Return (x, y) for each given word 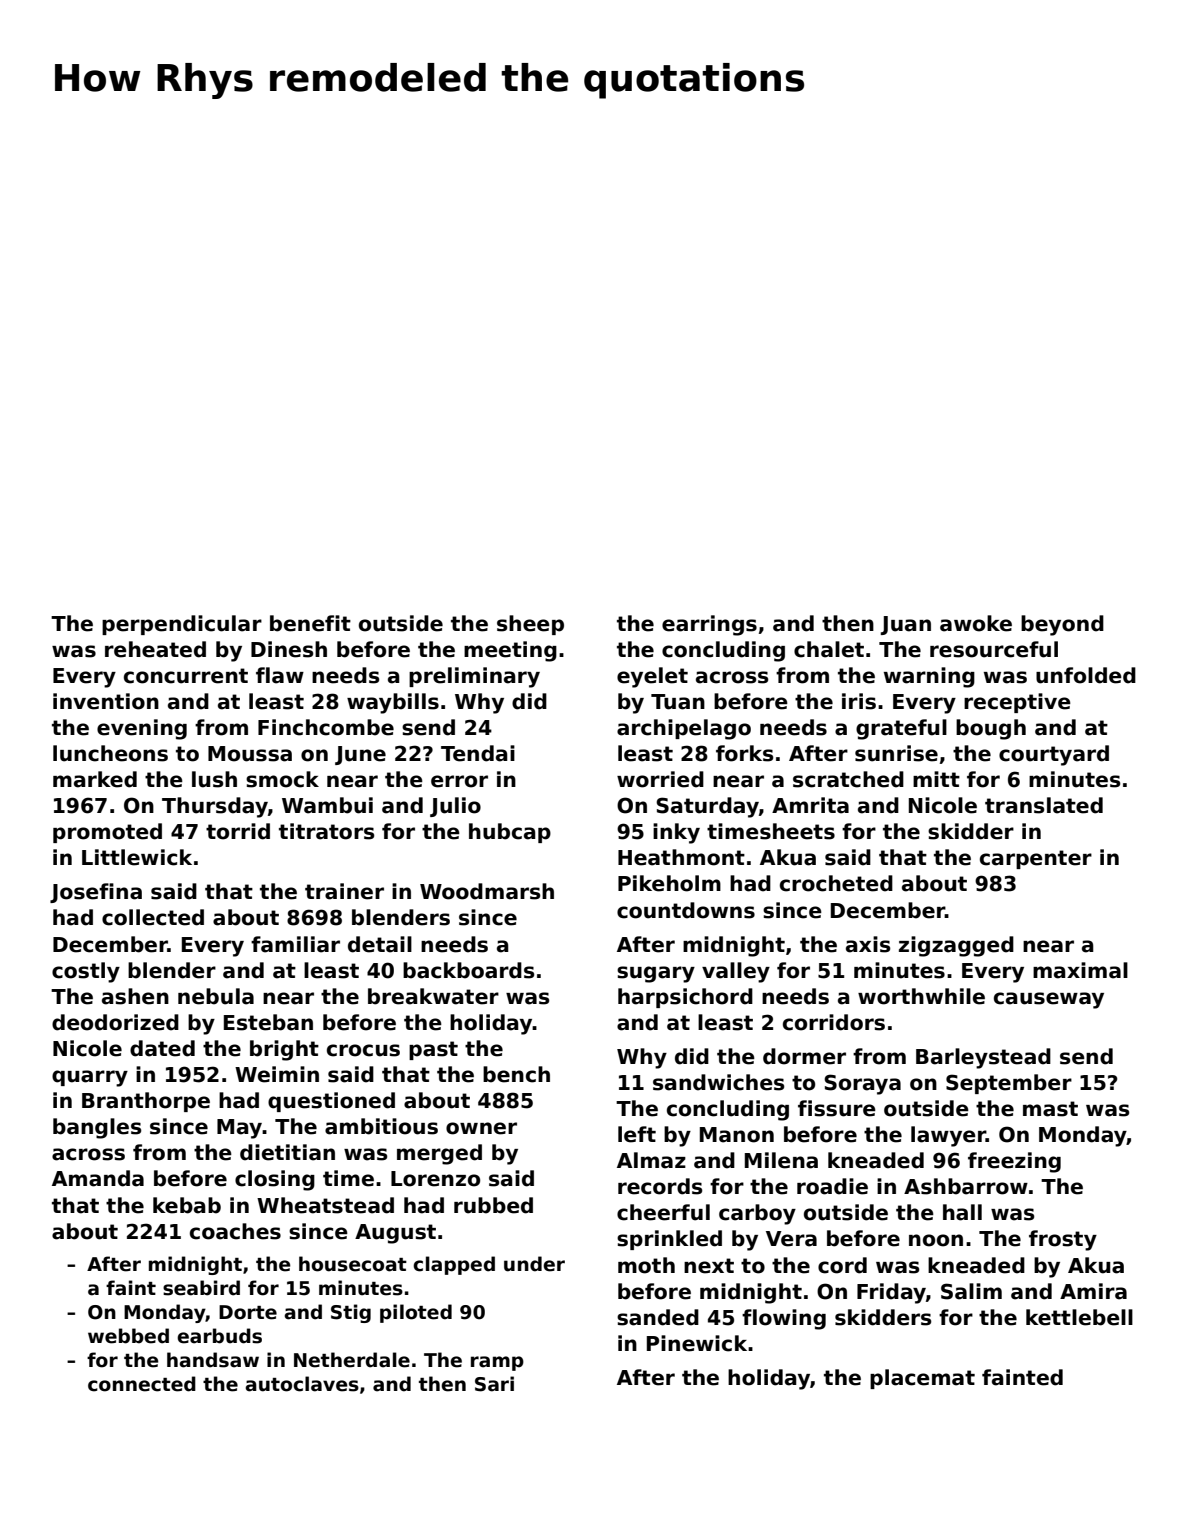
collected (153, 917)
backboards (468, 970)
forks (744, 753)
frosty (1063, 1240)
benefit (310, 623)
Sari (494, 1384)
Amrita (810, 805)
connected (142, 1384)
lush (214, 779)
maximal (1080, 970)
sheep (530, 625)
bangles (97, 1128)
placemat (922, 1379)
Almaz (651, 1160)
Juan (906, 625)
